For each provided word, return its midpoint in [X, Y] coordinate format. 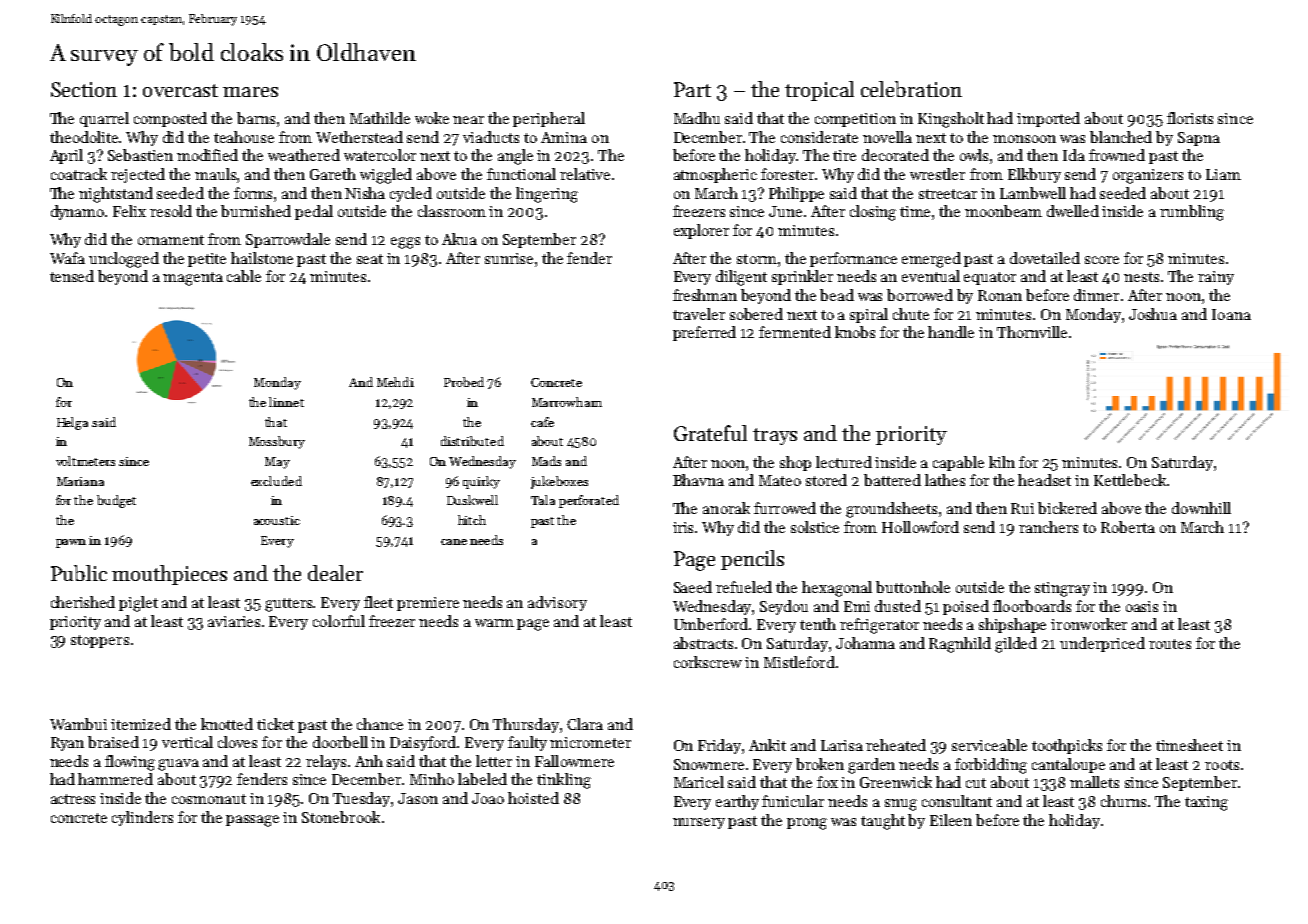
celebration [911, 89]
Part [692, 89]
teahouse [244, 137]
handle [951, 332]
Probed [464, 382]
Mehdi [395, 382]
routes [1170, 644]
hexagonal [837, 589]
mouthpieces [169, 575]
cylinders [142, 818]
